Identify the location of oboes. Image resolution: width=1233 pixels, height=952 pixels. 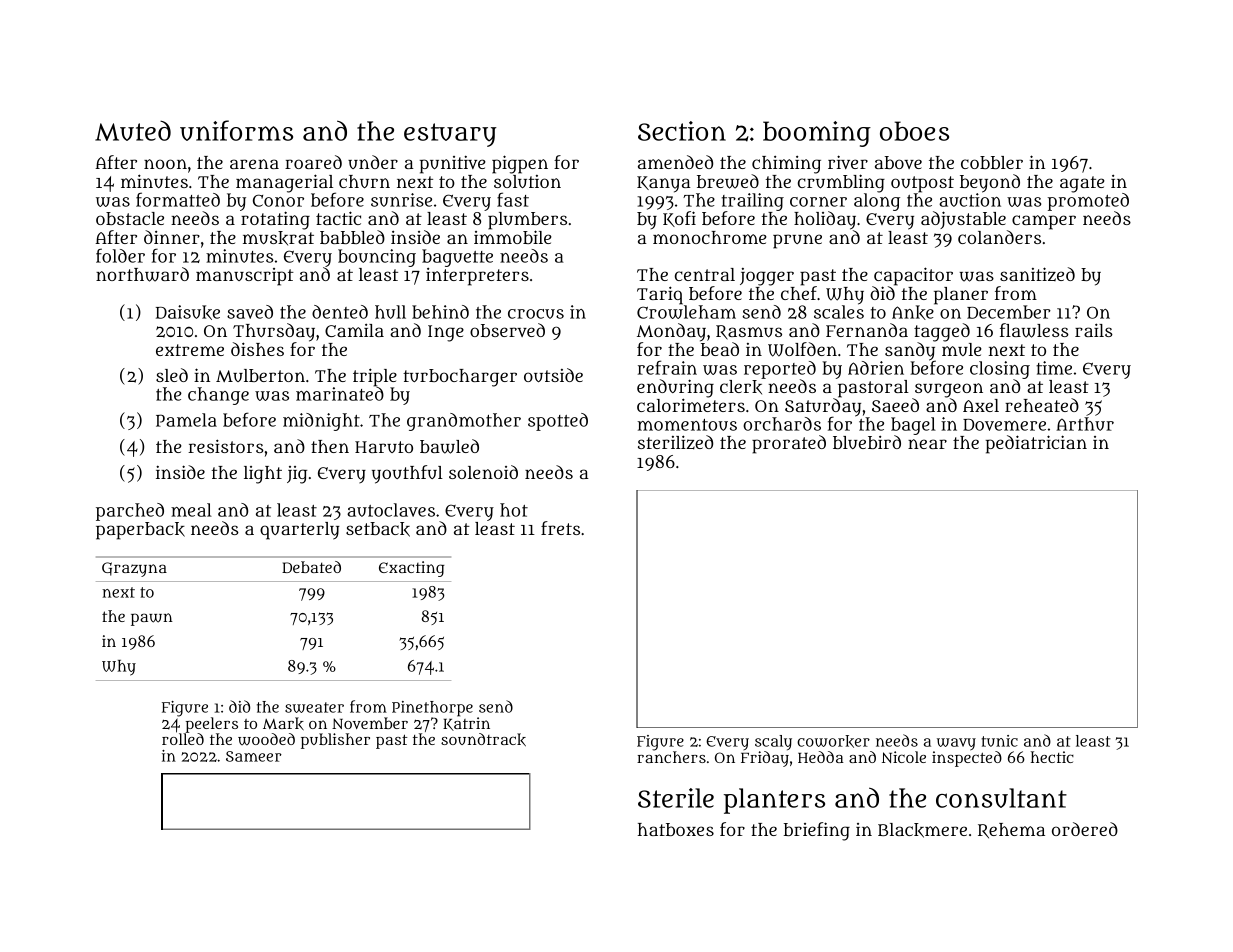
(914, 131).
